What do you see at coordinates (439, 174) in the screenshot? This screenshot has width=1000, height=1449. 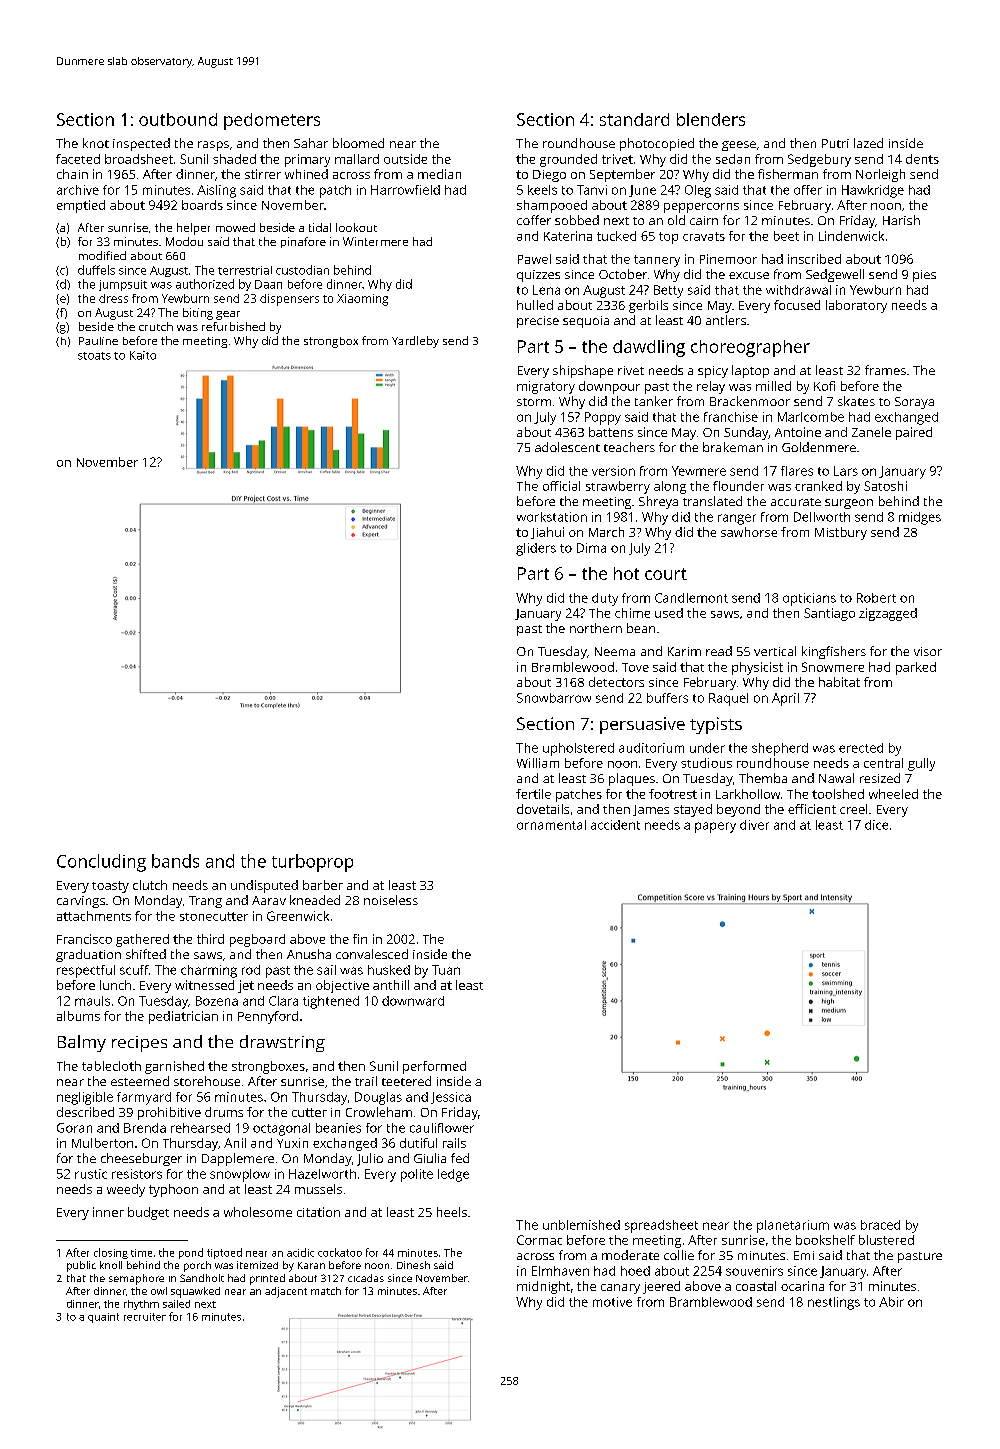 I see `median` at bounding box center [439, 174].
